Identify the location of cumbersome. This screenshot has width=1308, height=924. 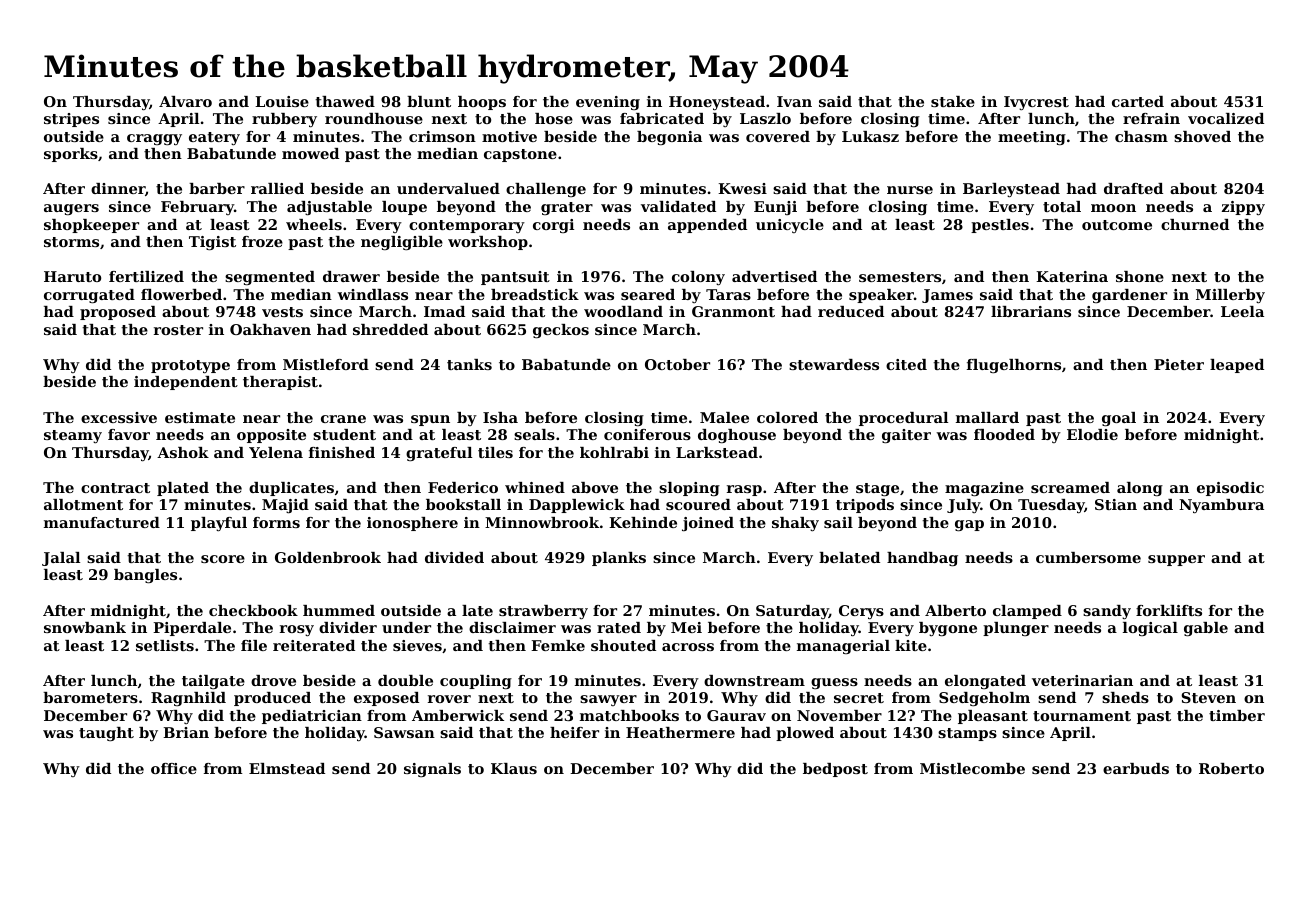
(1088, 557).
